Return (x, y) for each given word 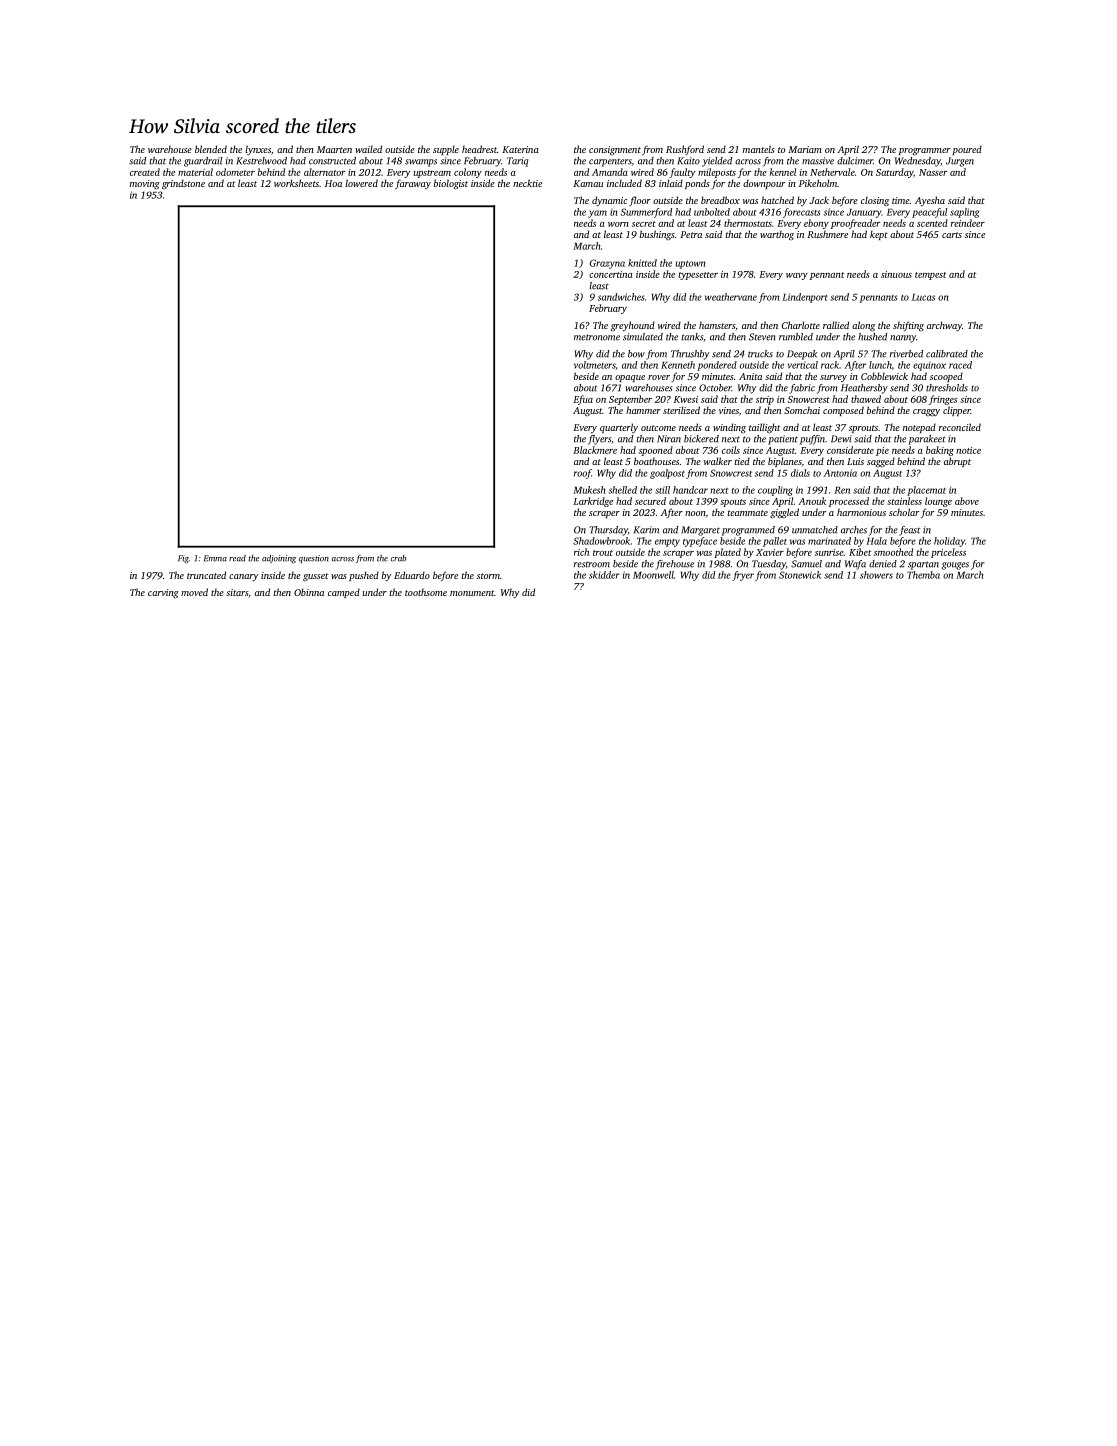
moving (145, 185)
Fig (183, 559)
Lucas (923, 297)
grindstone (183, 184)
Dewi (841, 439)
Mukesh (589, 490)
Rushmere (827, 234)
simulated (643, 337)
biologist (451, 184)
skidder (604, 575)
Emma (215, 558)
